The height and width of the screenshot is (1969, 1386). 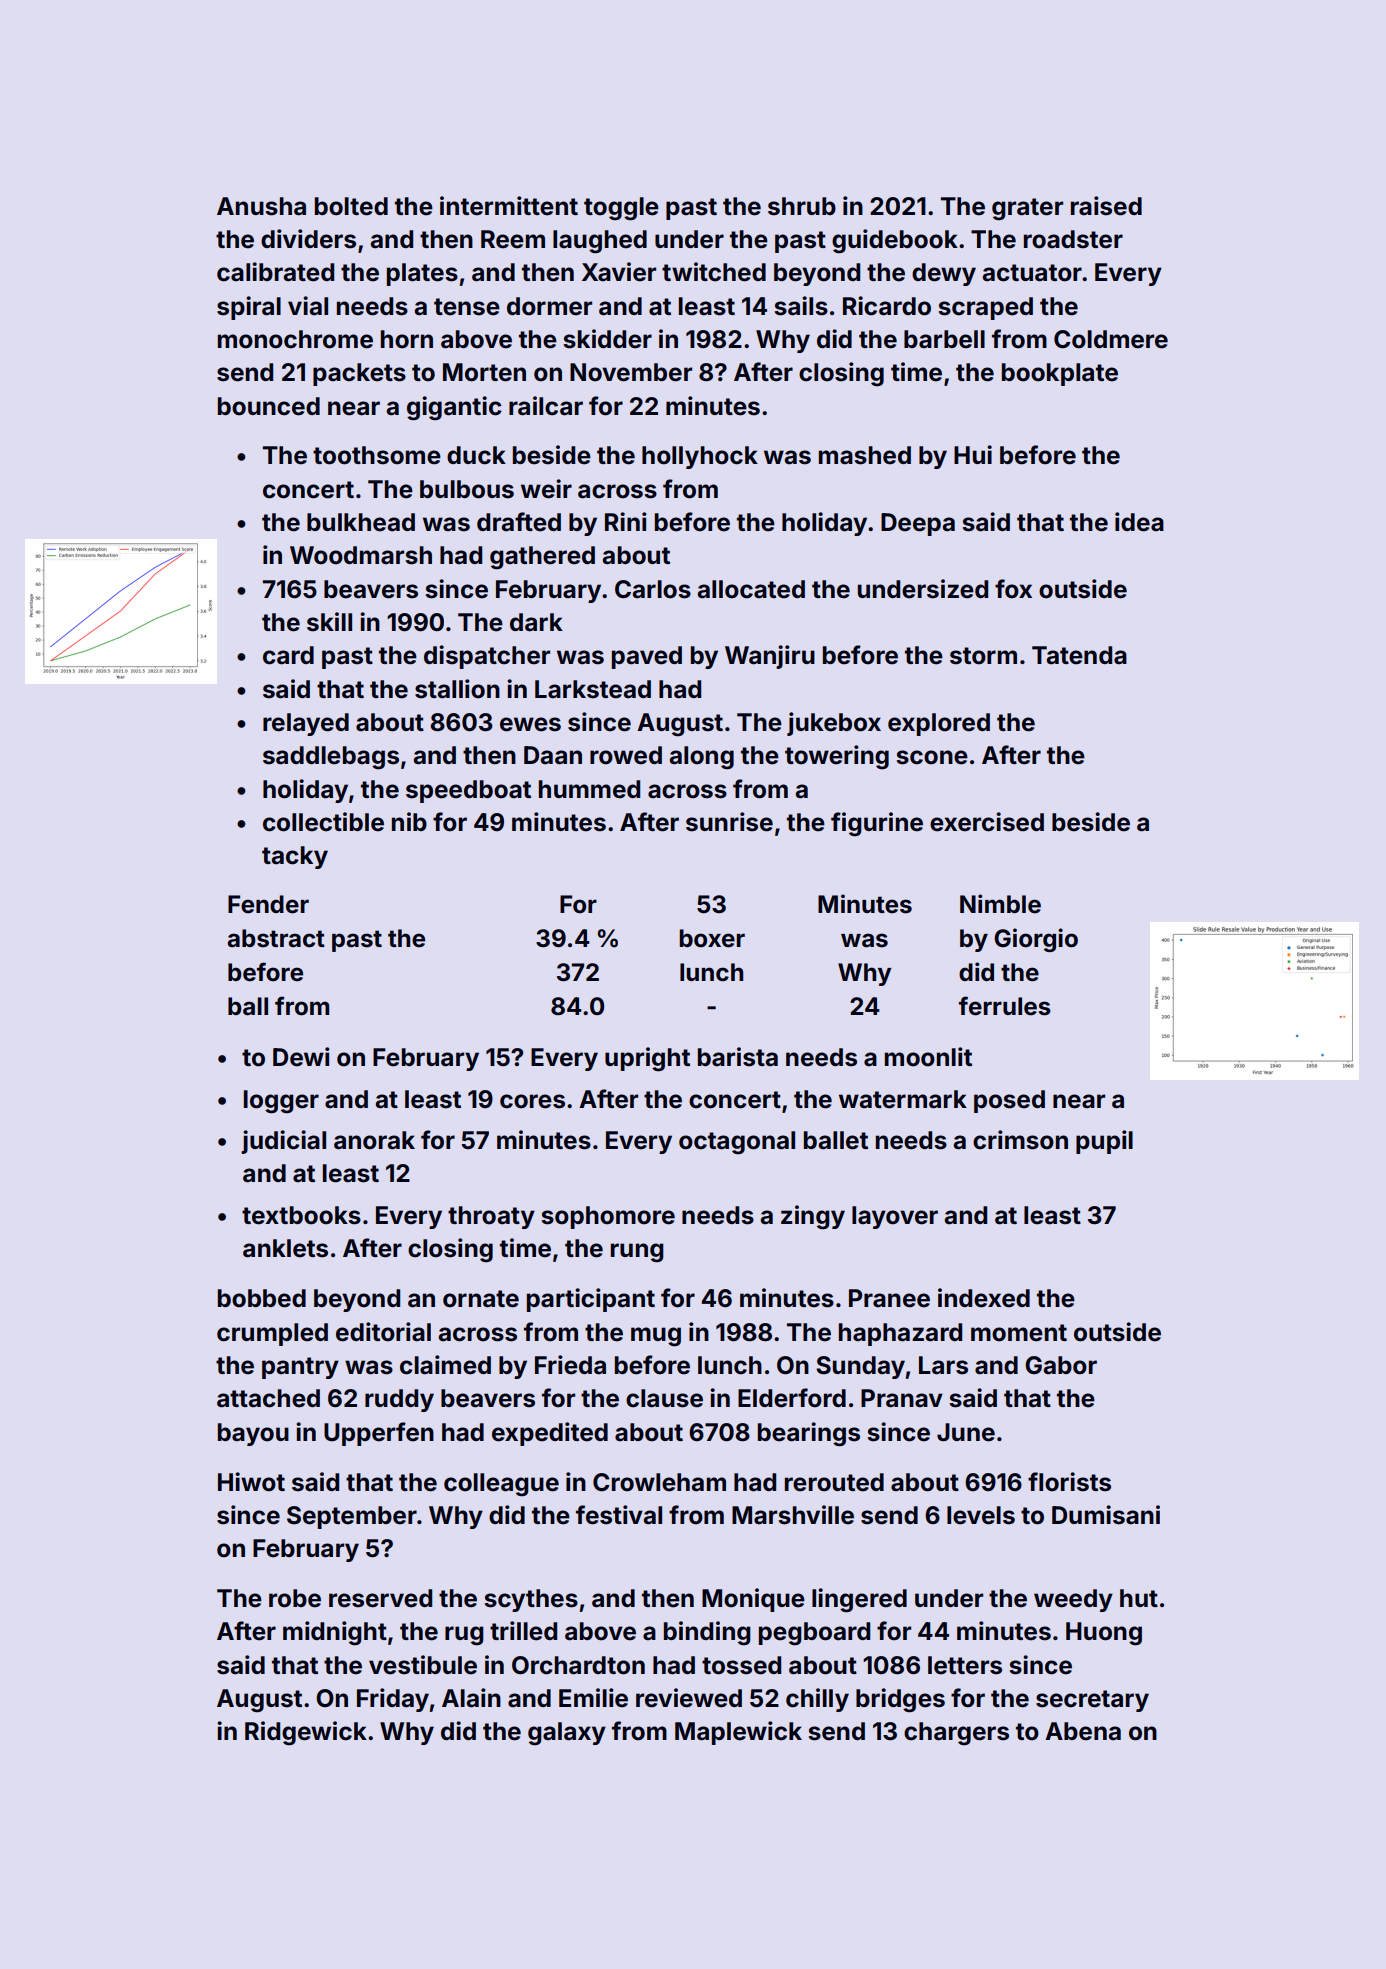 I want to click on ruddy, so click(x=399, y=1400).
